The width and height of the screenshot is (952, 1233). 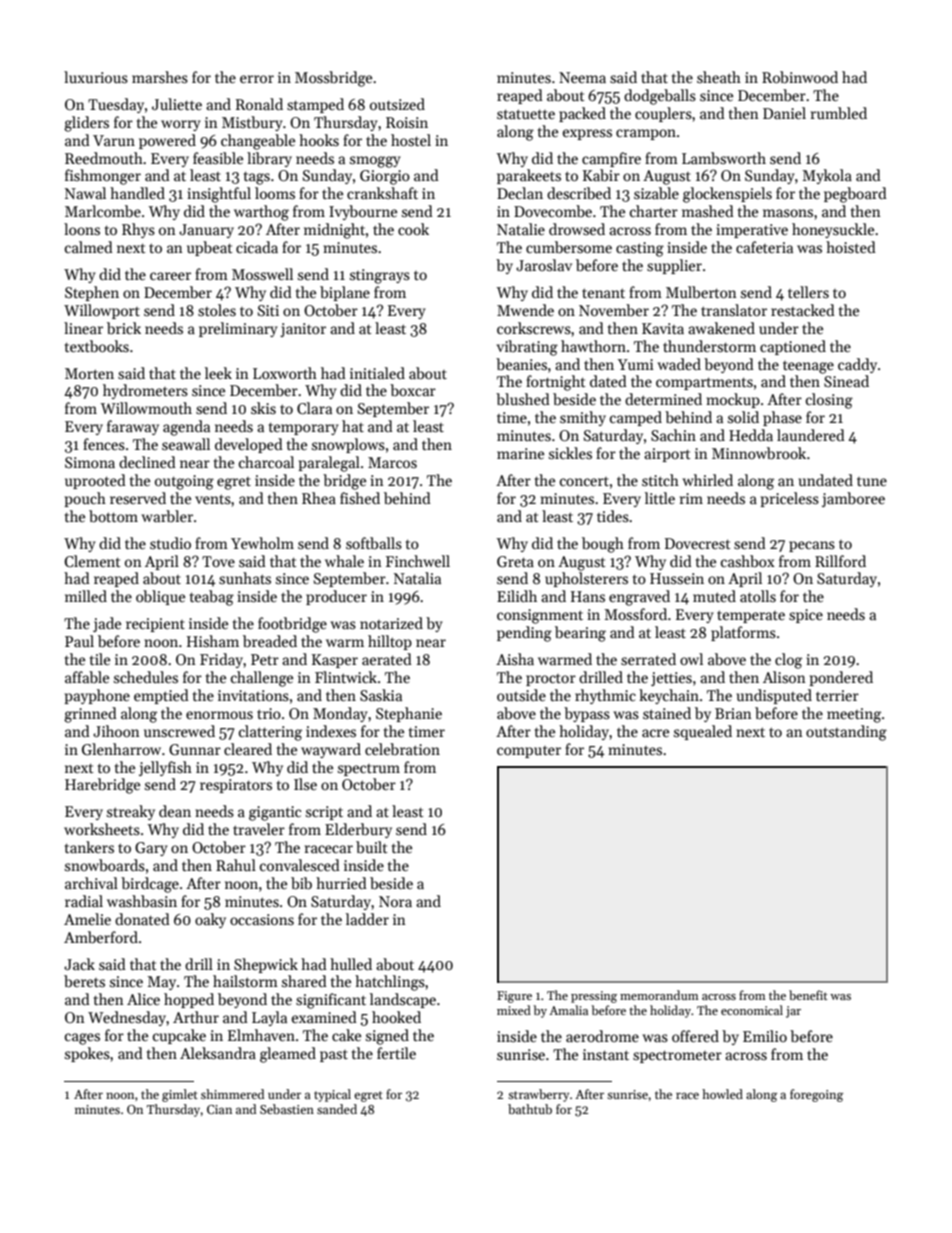 What do you see at coordinates (170, 276) in the screenshot?
I see `career` at bounding box center [170, 276].
